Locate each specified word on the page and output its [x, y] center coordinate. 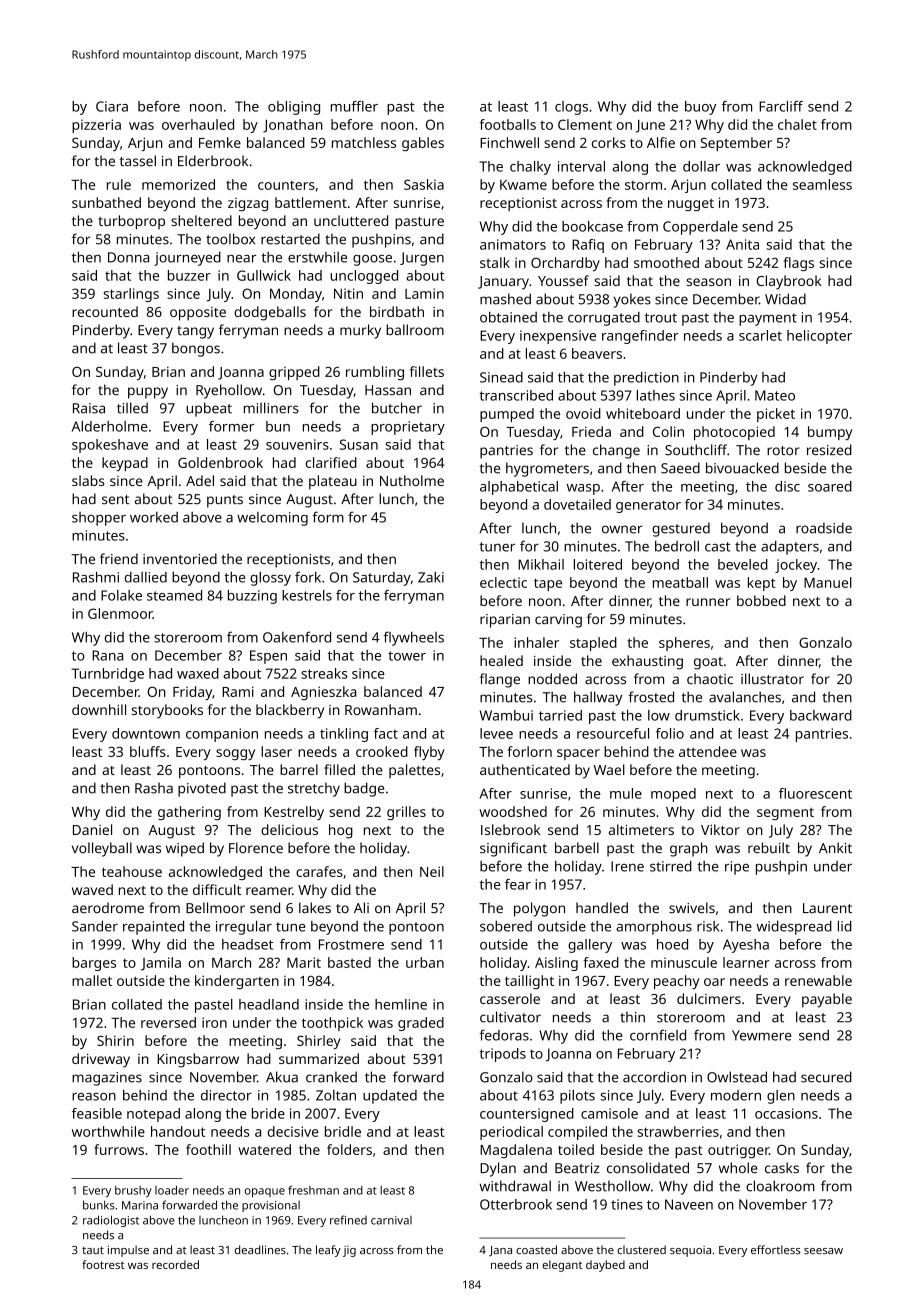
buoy [700, 108]
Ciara [112, 106]
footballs [508, 124]
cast [718, 547]
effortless [776, 1249]
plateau [333, 482]
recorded [175, 1264]
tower [407, 656]
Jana [500, 1251]
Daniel [92, 829]
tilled [132, 408]
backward [821, 715]
